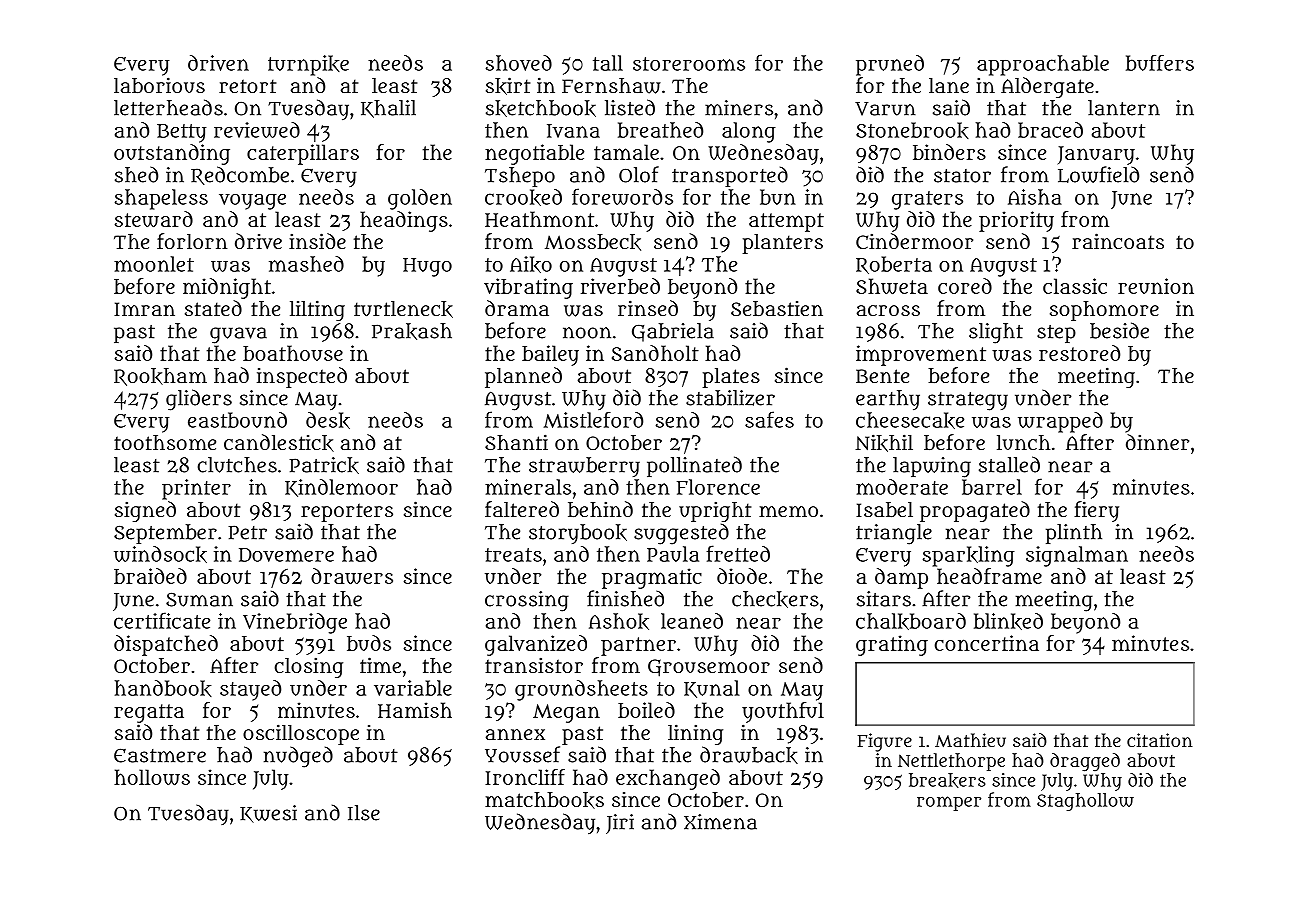 The height and width of the document is (924, 1308). I want to click on cored, so click(965, 286).
